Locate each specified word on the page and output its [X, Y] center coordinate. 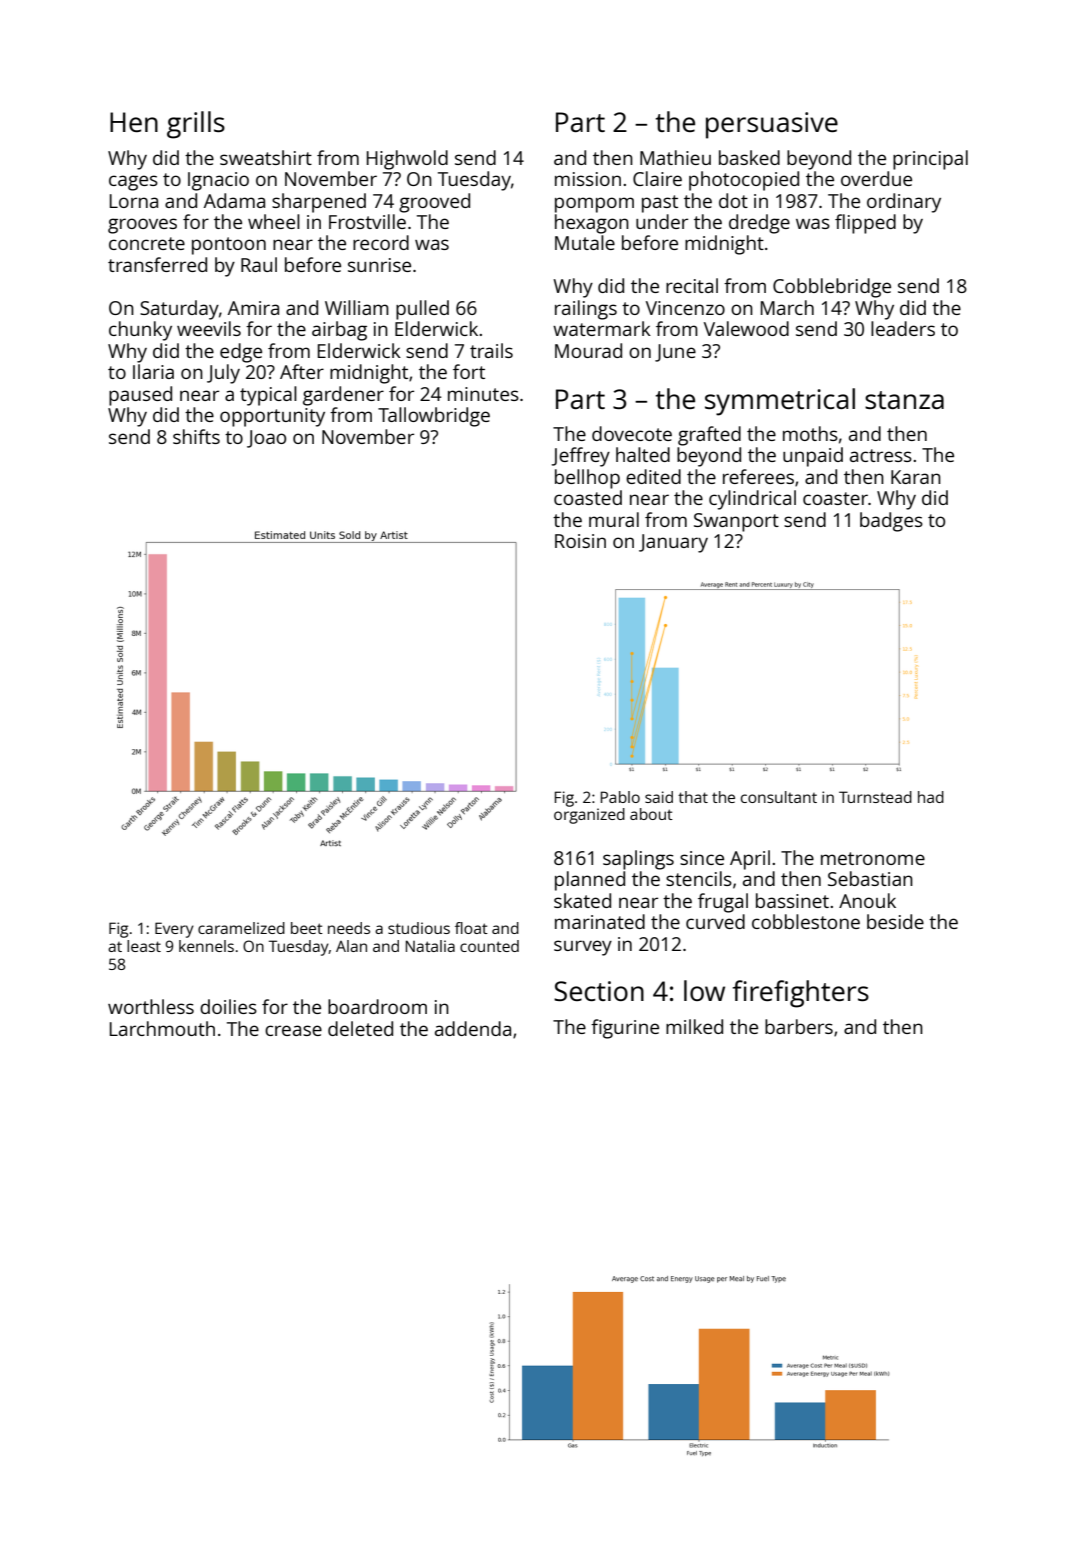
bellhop [587, 479]
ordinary [904, 203]
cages [133, 183]
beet [307, 928]
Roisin [580, 541]
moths [810, 433]
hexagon [592, 224]
